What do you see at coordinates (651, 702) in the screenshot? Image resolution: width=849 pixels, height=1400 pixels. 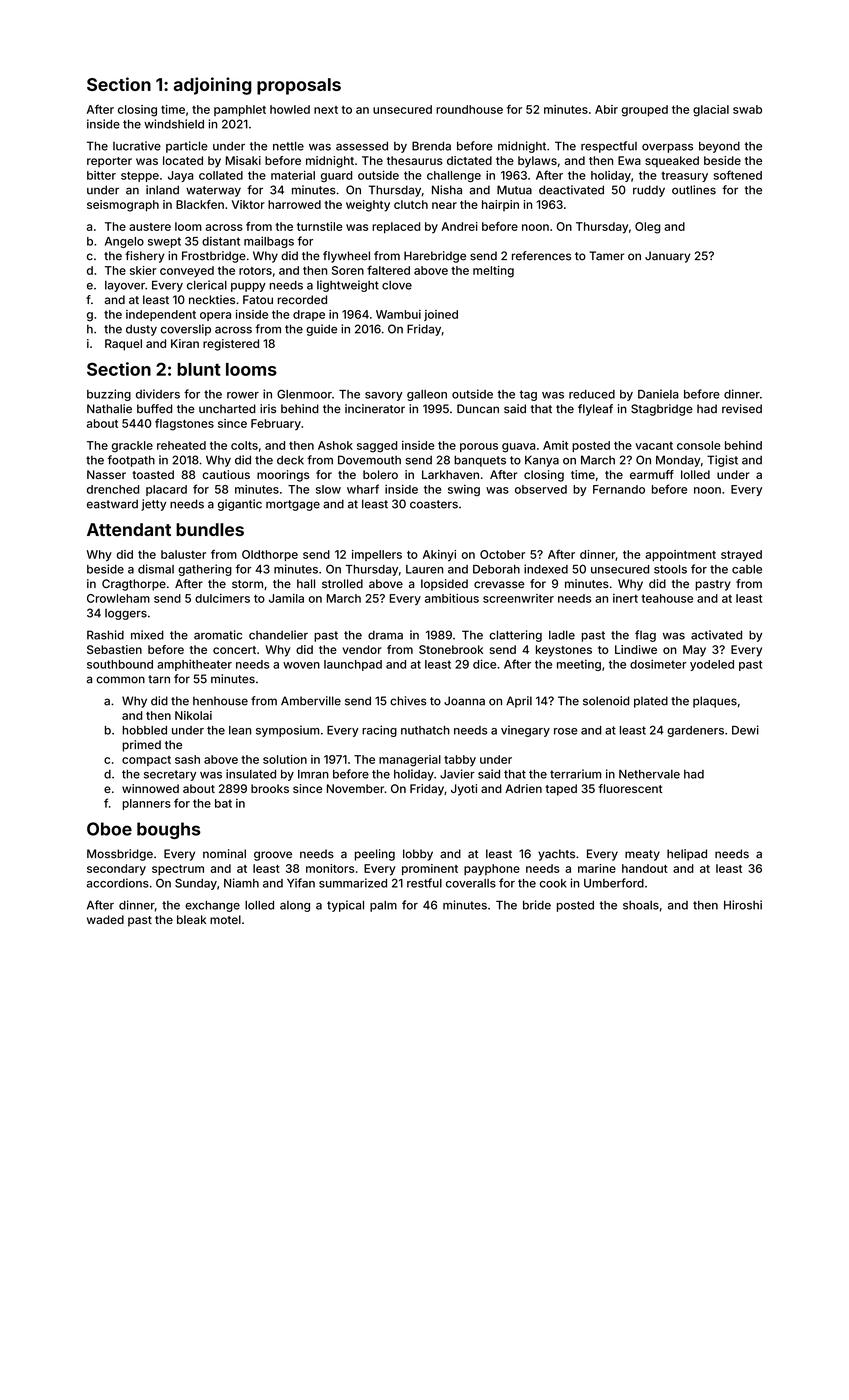 I see `plated` at bounding box center [651, 702].
